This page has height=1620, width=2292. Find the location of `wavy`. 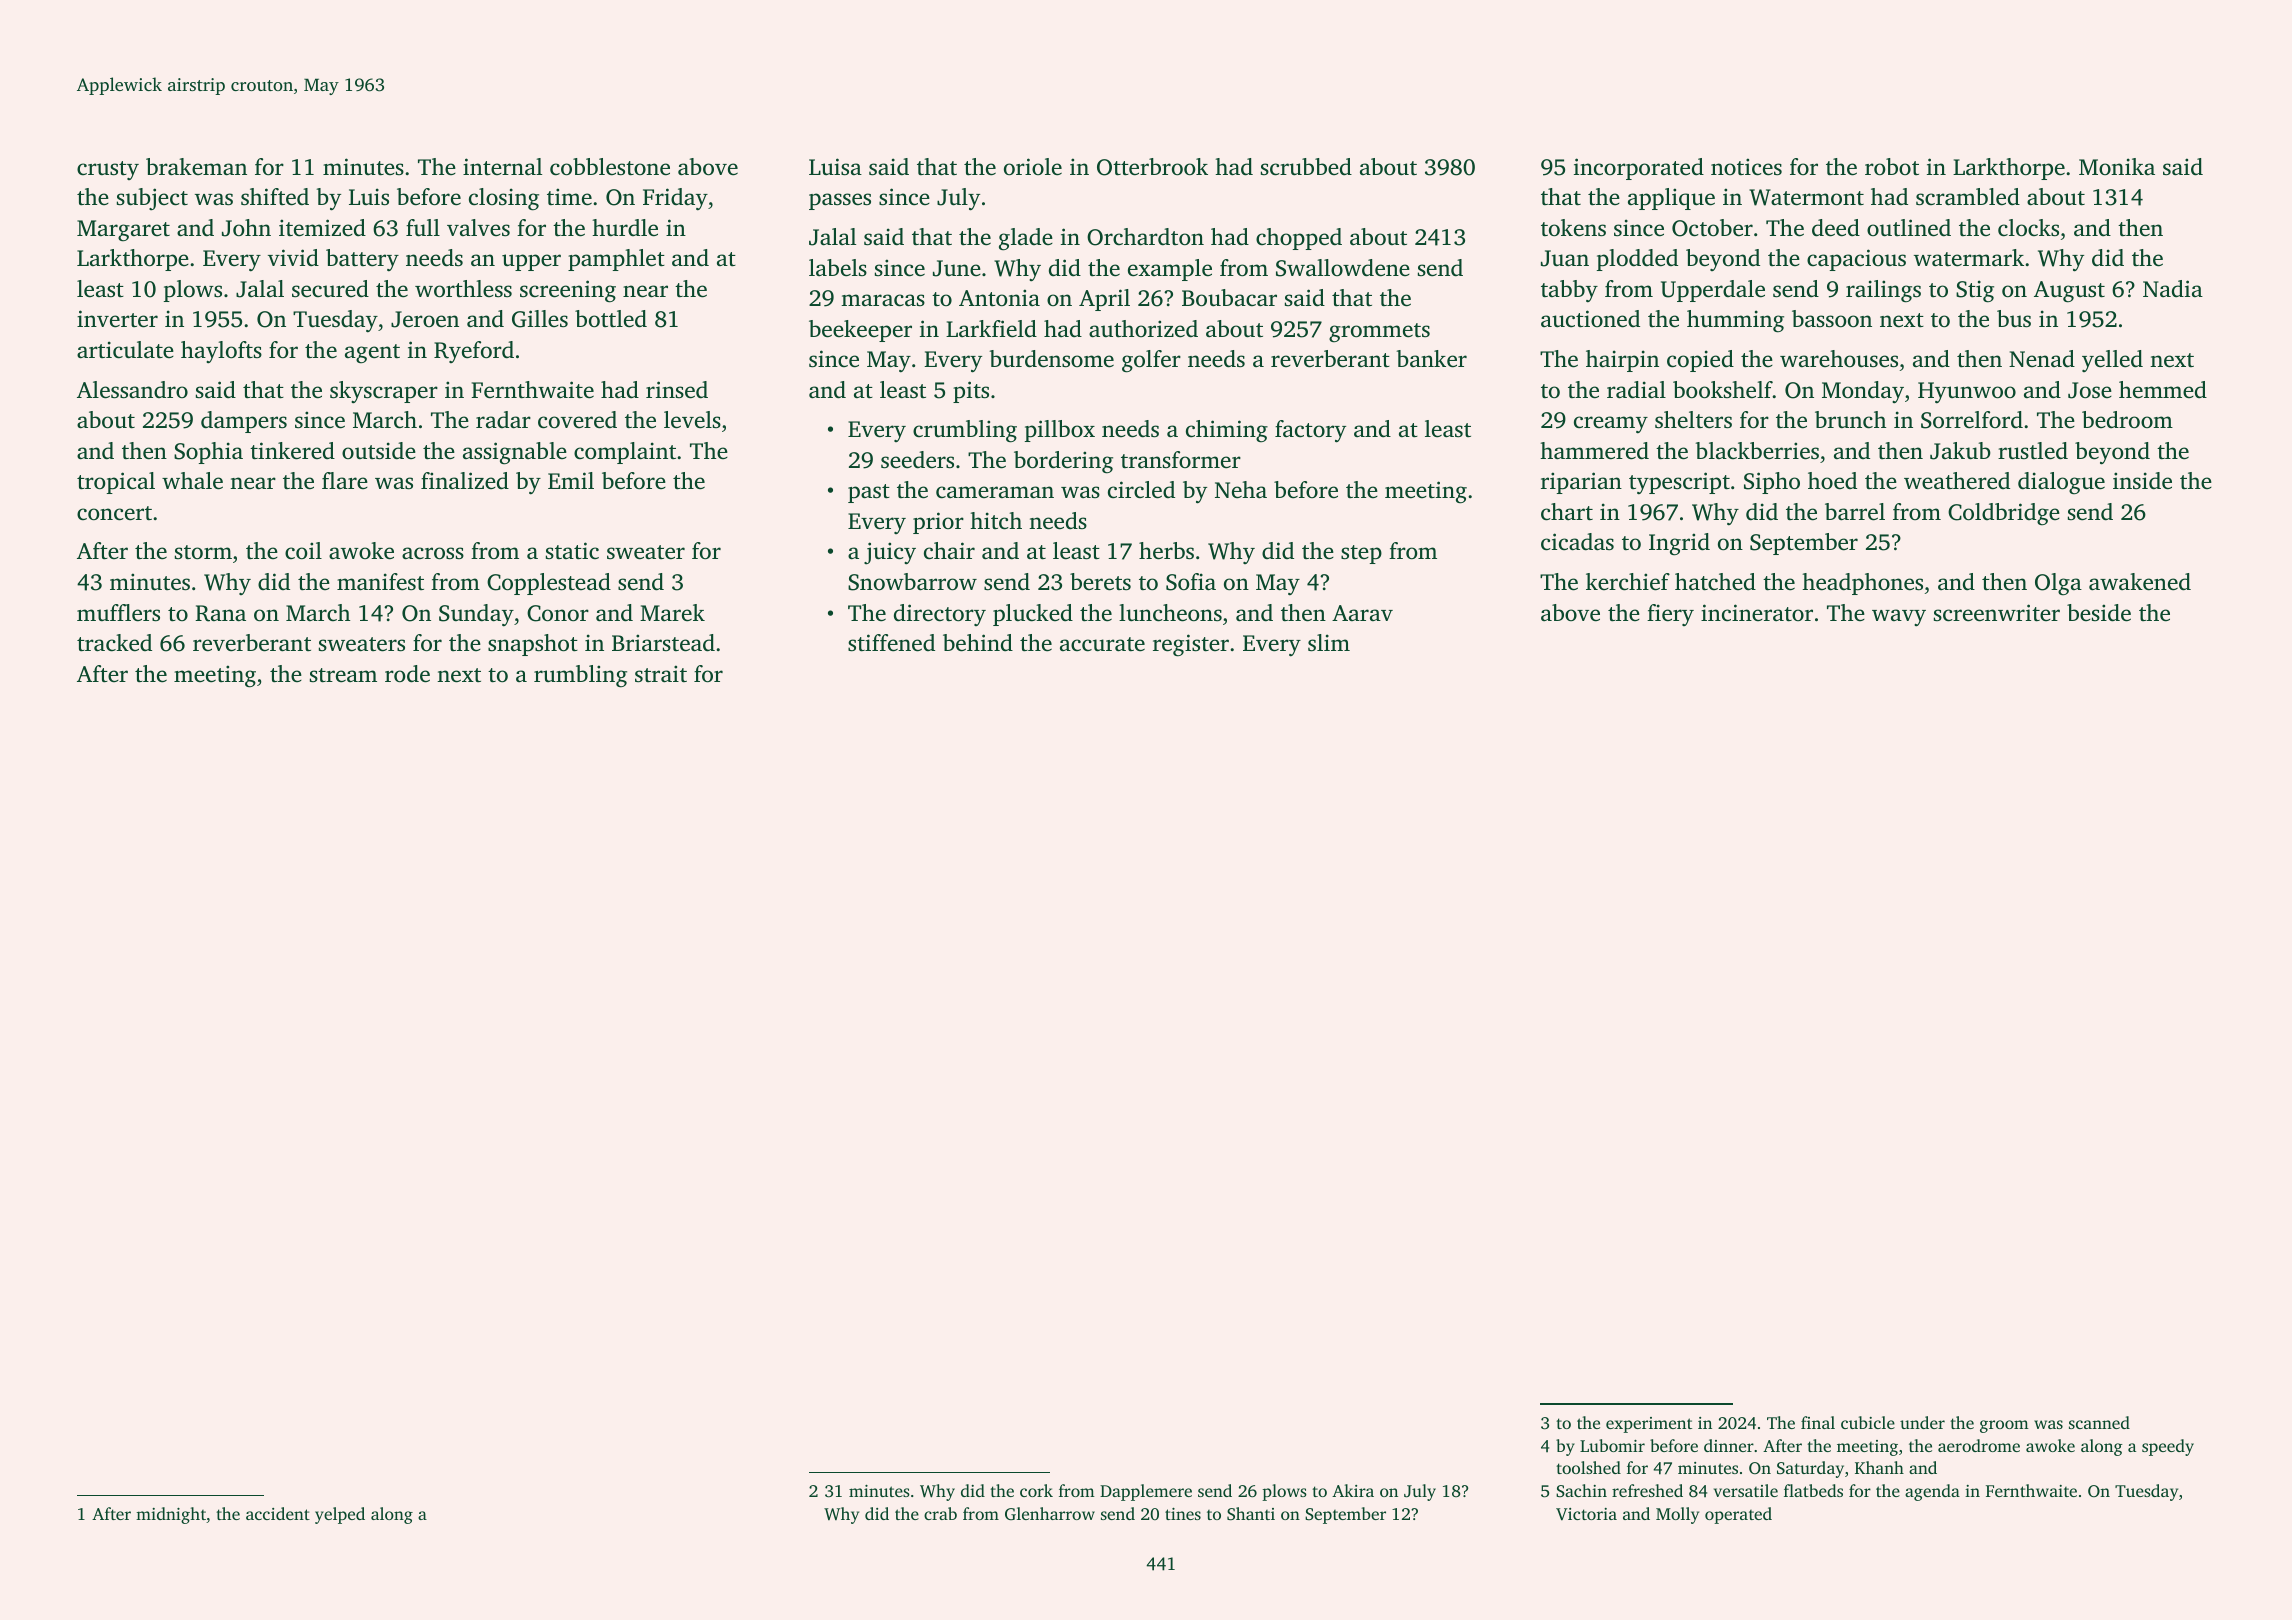

wavy is located at coordinates (1899, 617).
